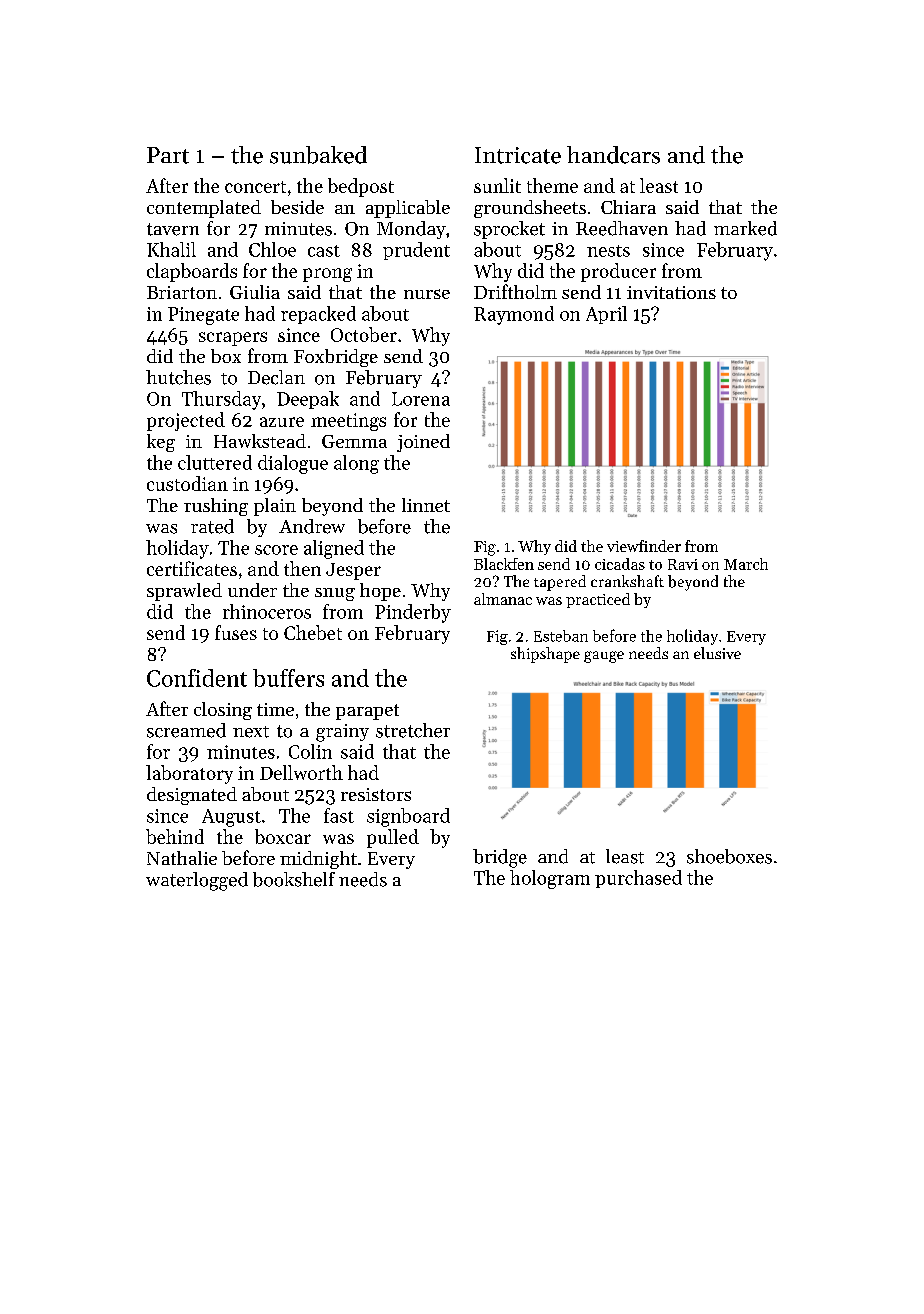 The height and width of the screenshot is (1314, 924). What do you see at coordinates (318, 155) in the screenshot?
I see `sunbaked` at bounding box center [318, 155].
